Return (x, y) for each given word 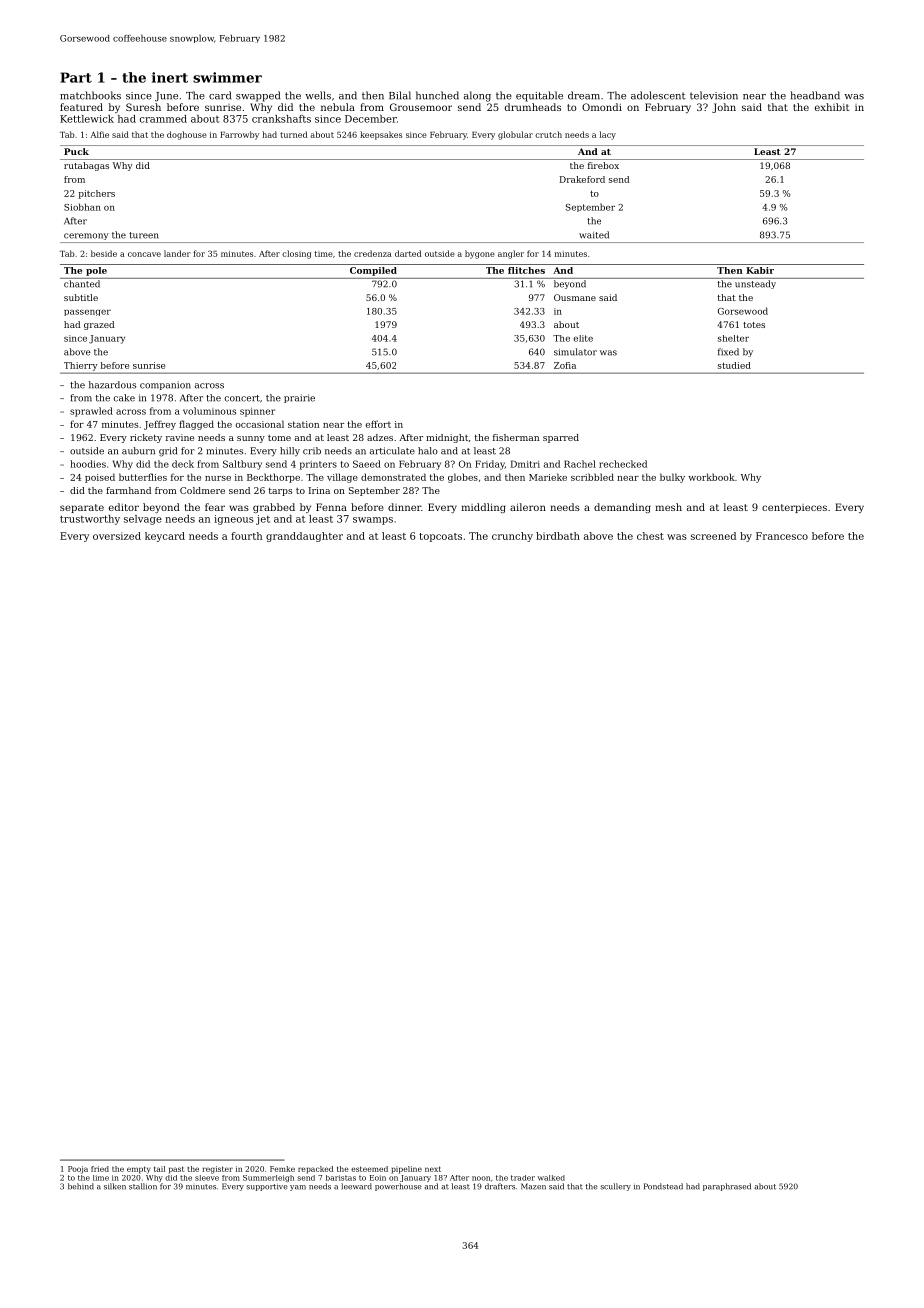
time (324, 254)
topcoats (440, 537)
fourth (246, 536)
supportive (267, 1187)
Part (76, 77)
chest (650, 536)
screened (713, 536)
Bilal (400, 95)
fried (100, 1169)
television (714, 95)
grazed (99, 325)
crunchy (512, 537)
